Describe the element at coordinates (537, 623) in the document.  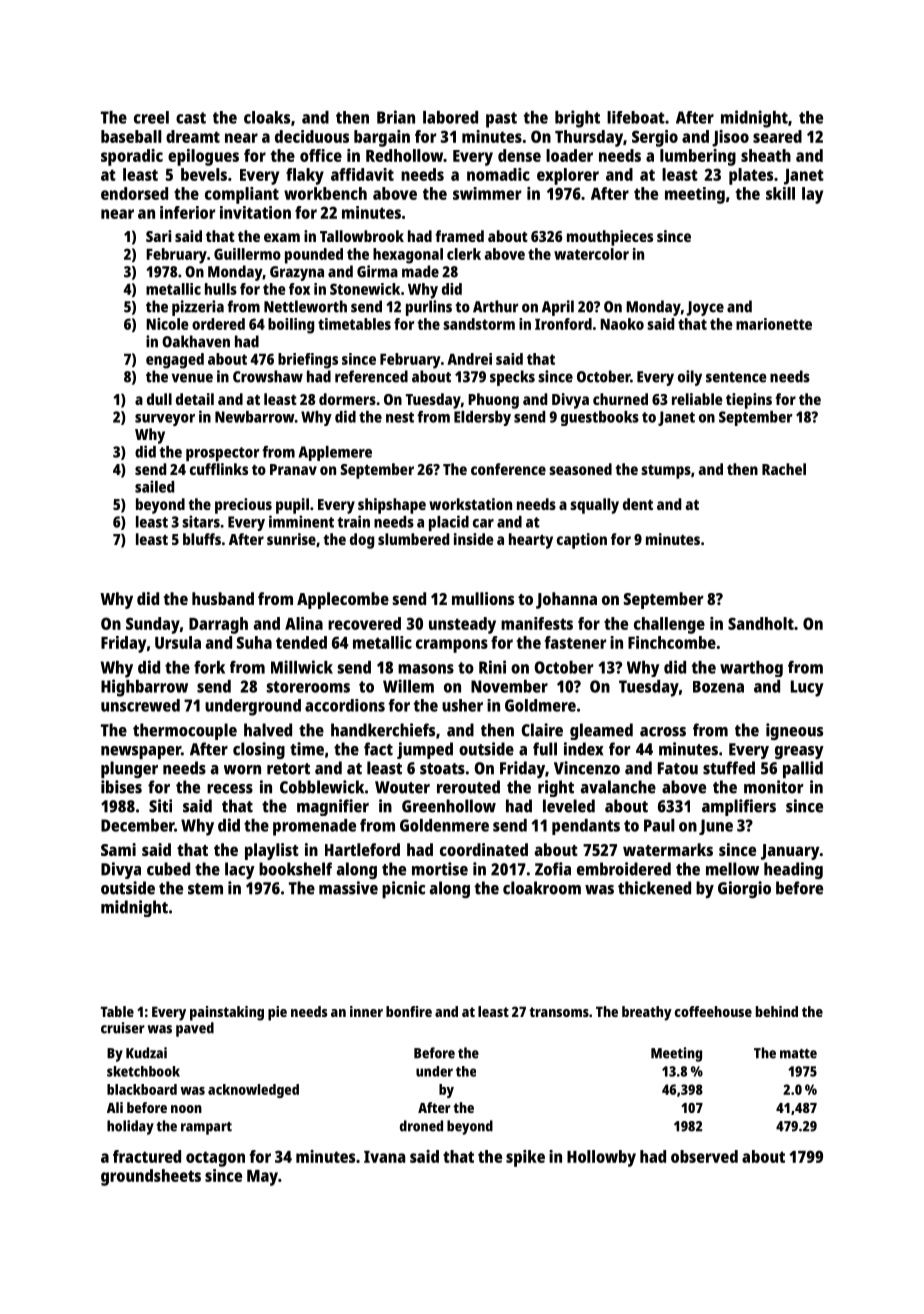
I see `manifests` at that location.
